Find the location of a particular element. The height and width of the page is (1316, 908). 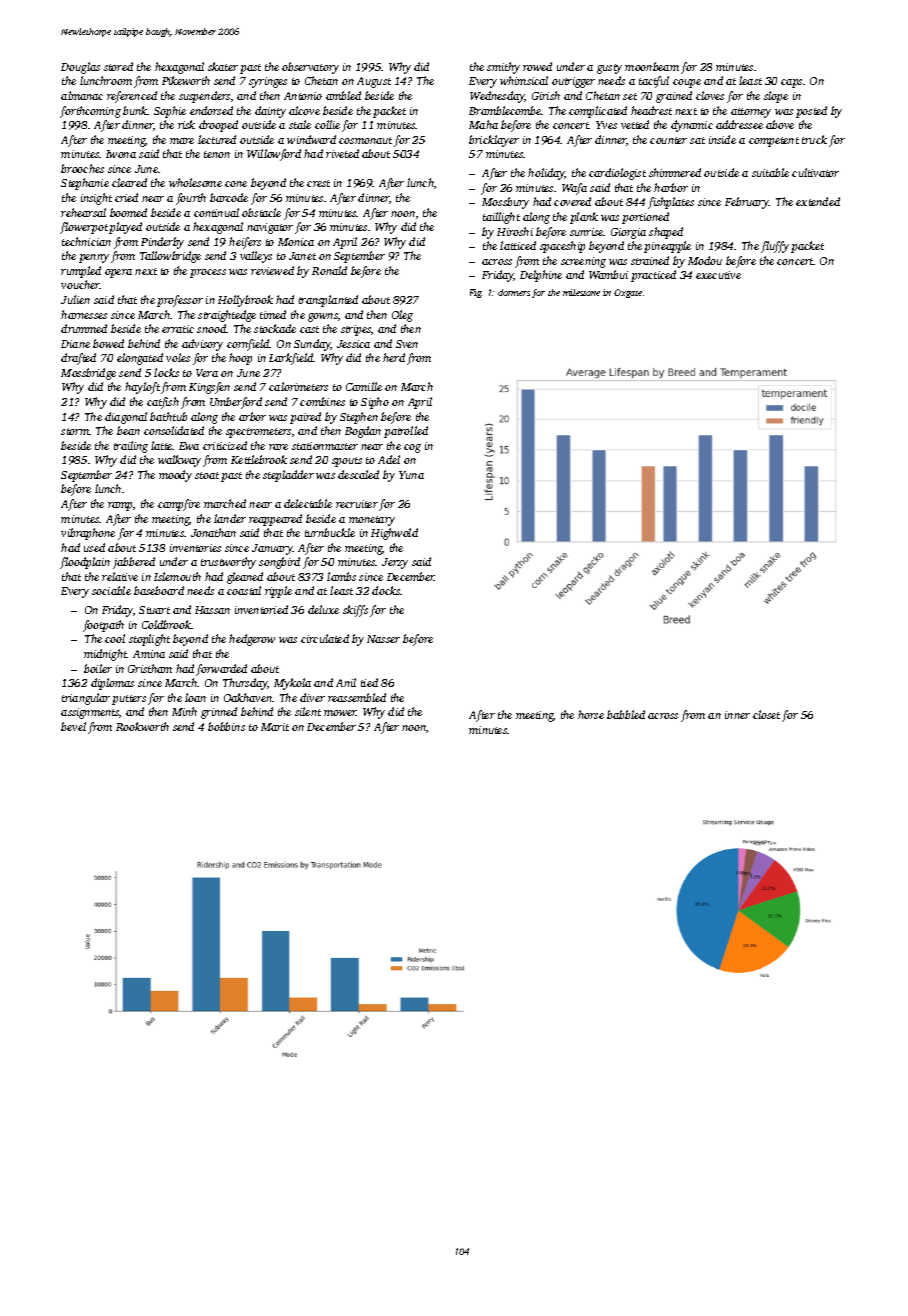

vibraphone is located at coordinates (88, 534).
